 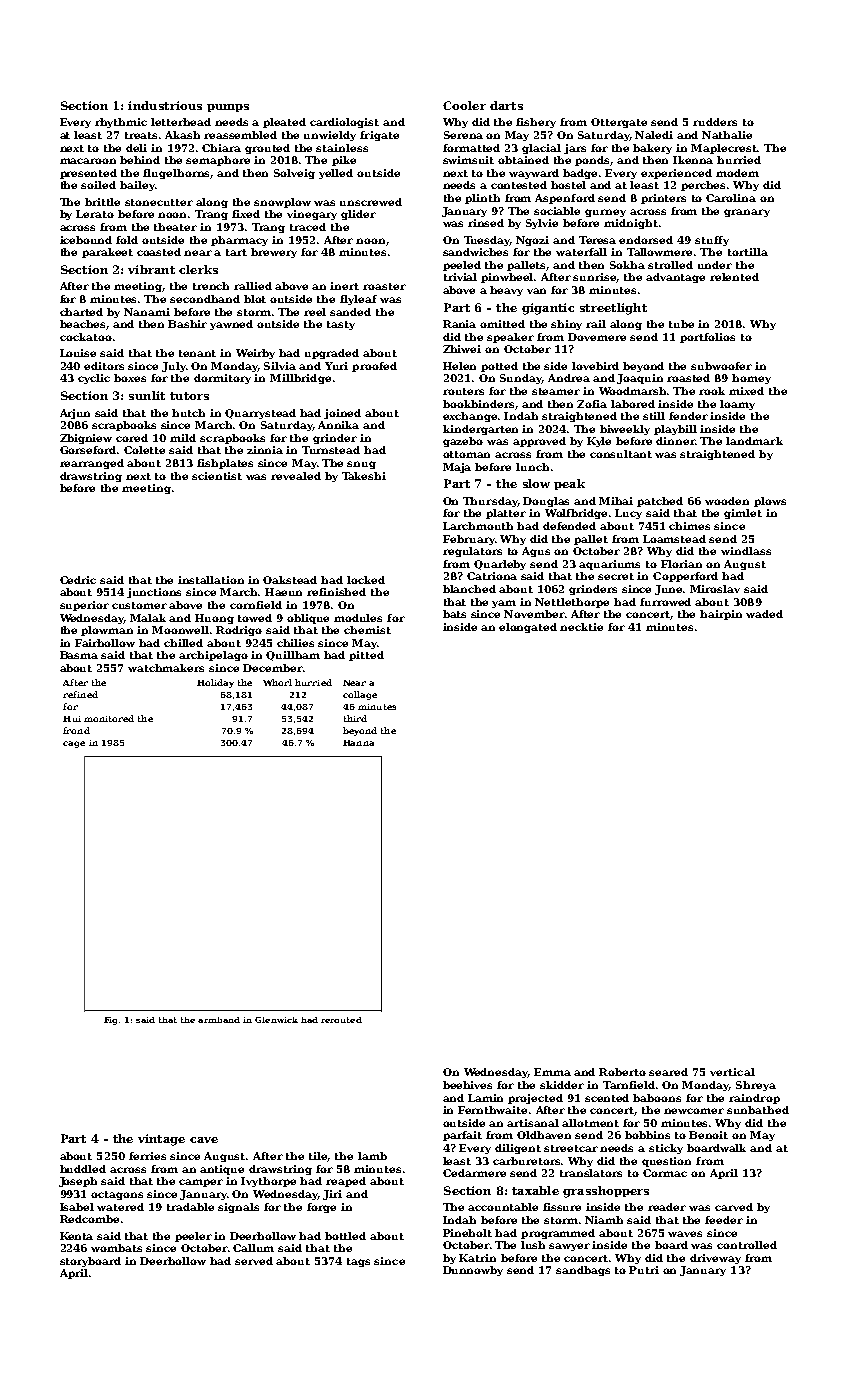 I want to click on rearranged, so click(x=92, y=464).
